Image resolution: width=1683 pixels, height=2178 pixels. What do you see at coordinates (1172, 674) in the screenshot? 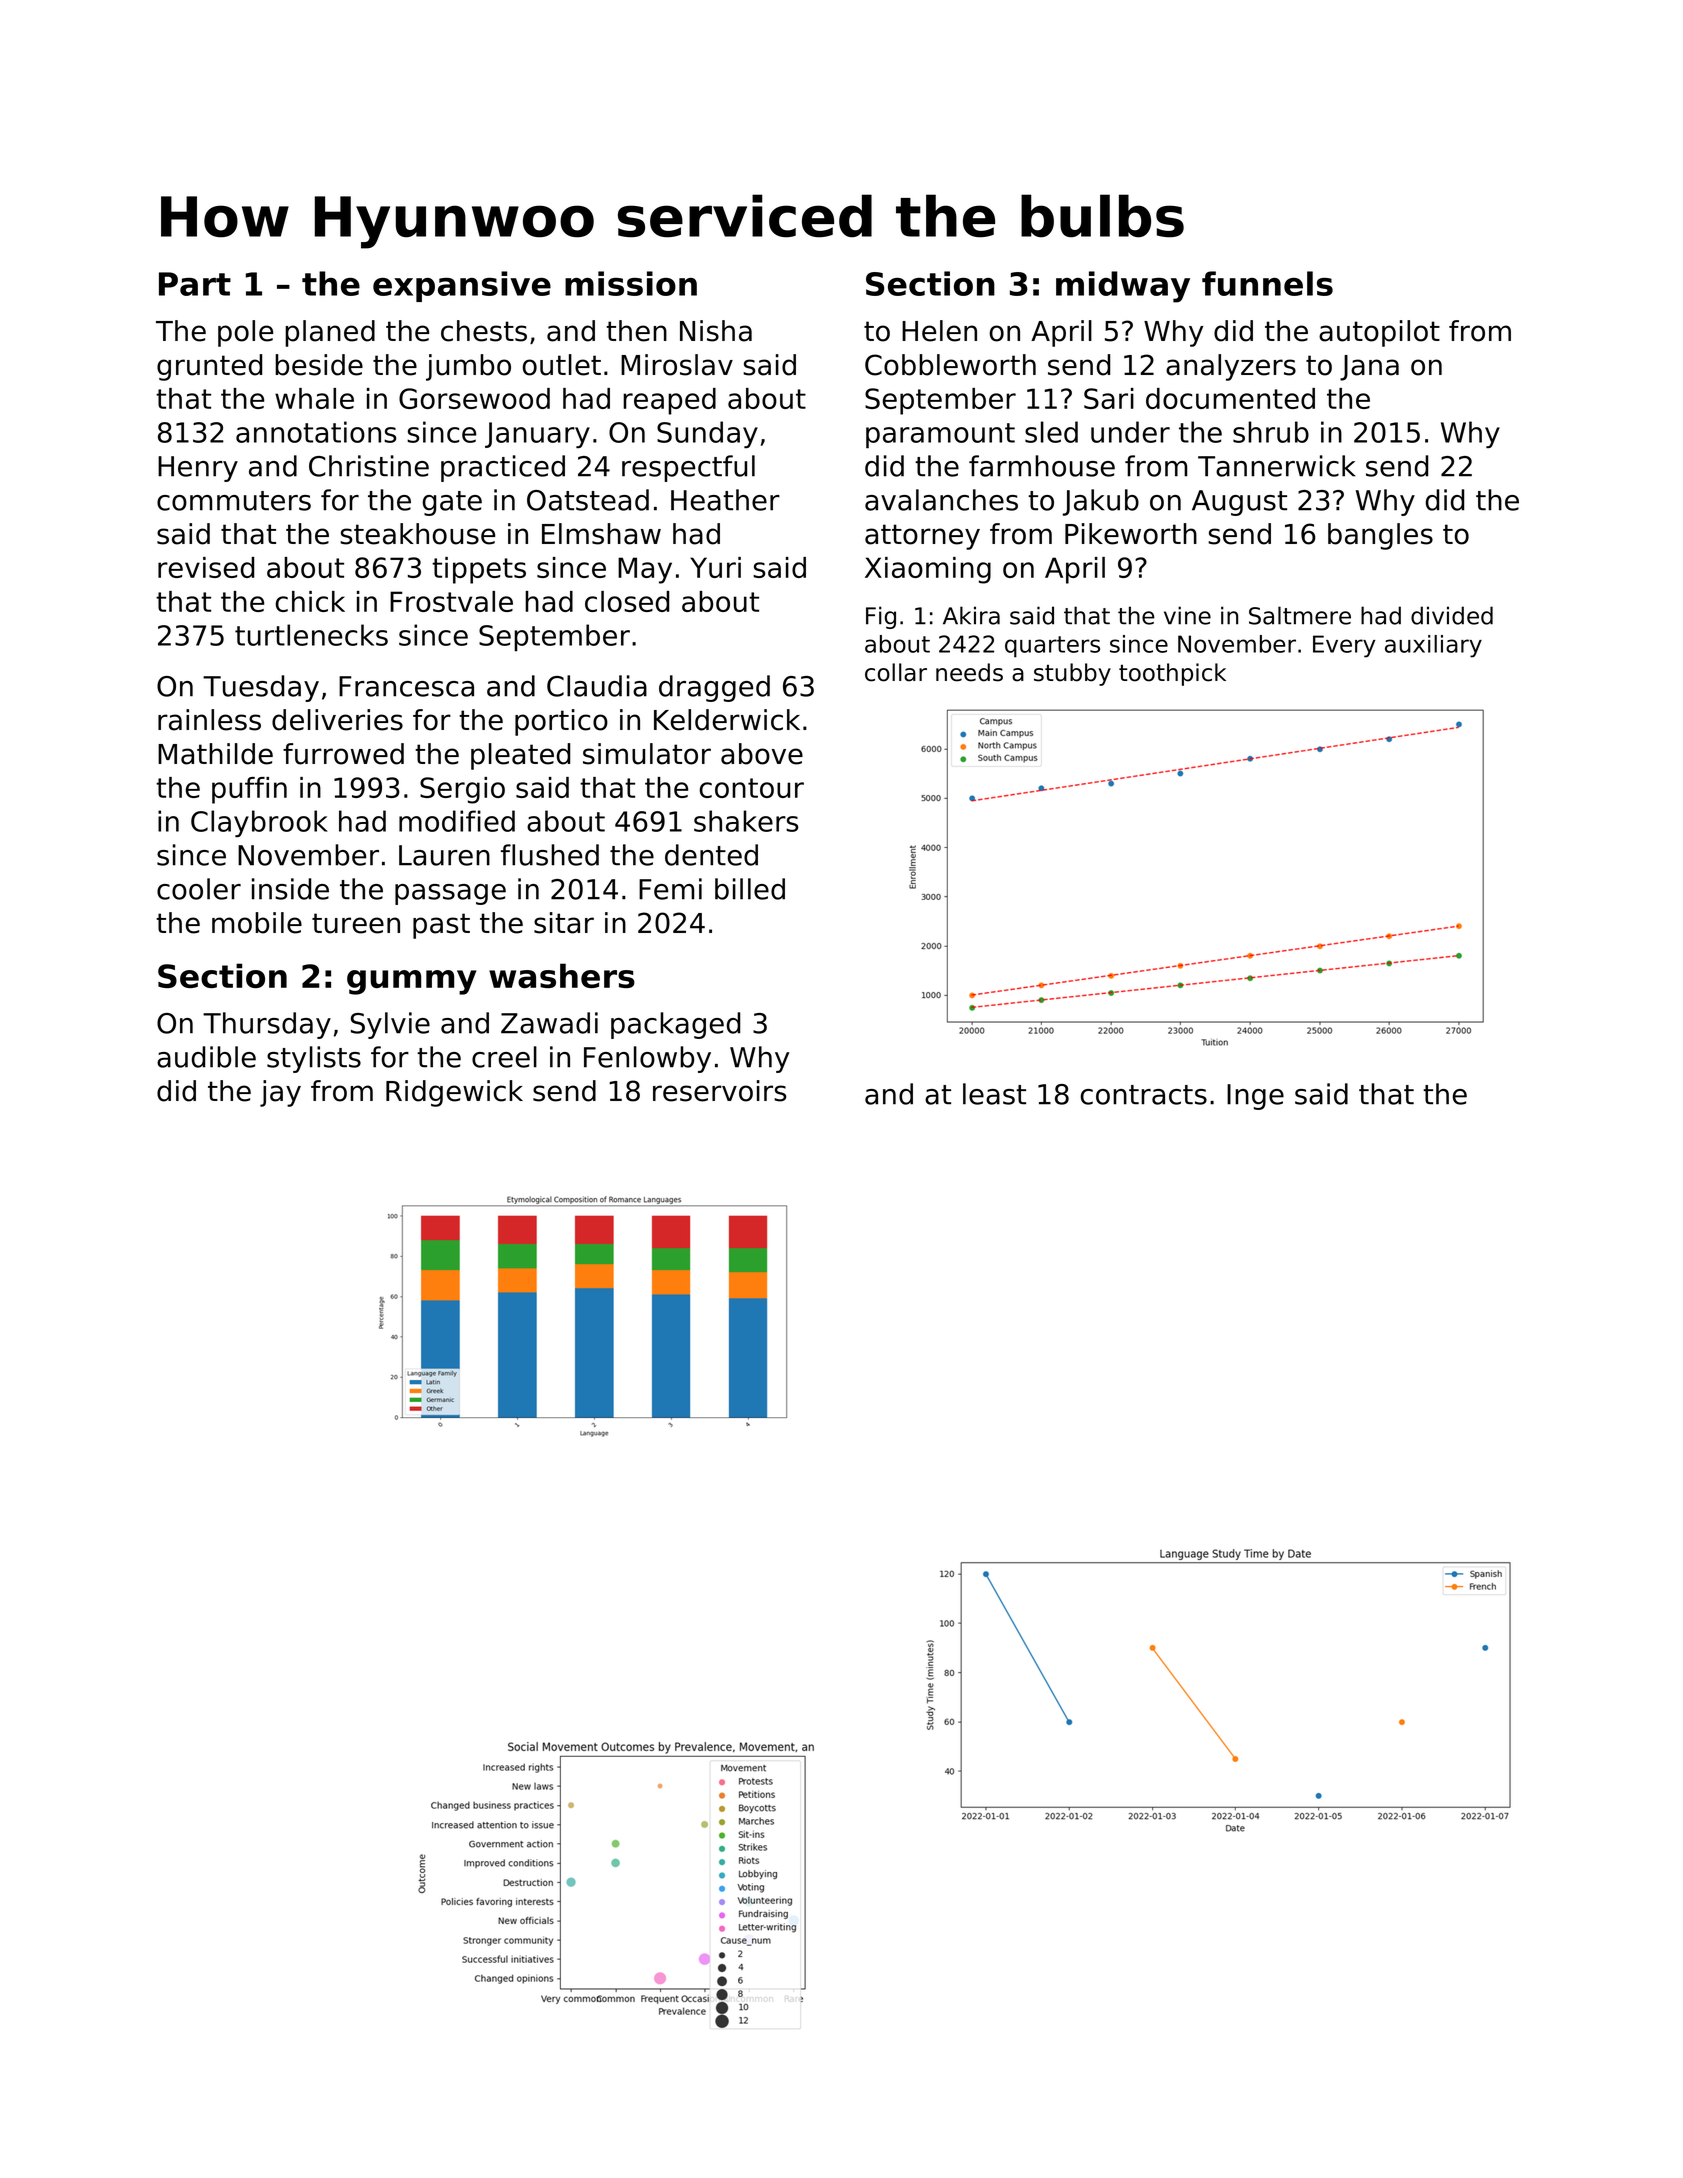
I see `toothpick` at bounding box center [1172, 674].
